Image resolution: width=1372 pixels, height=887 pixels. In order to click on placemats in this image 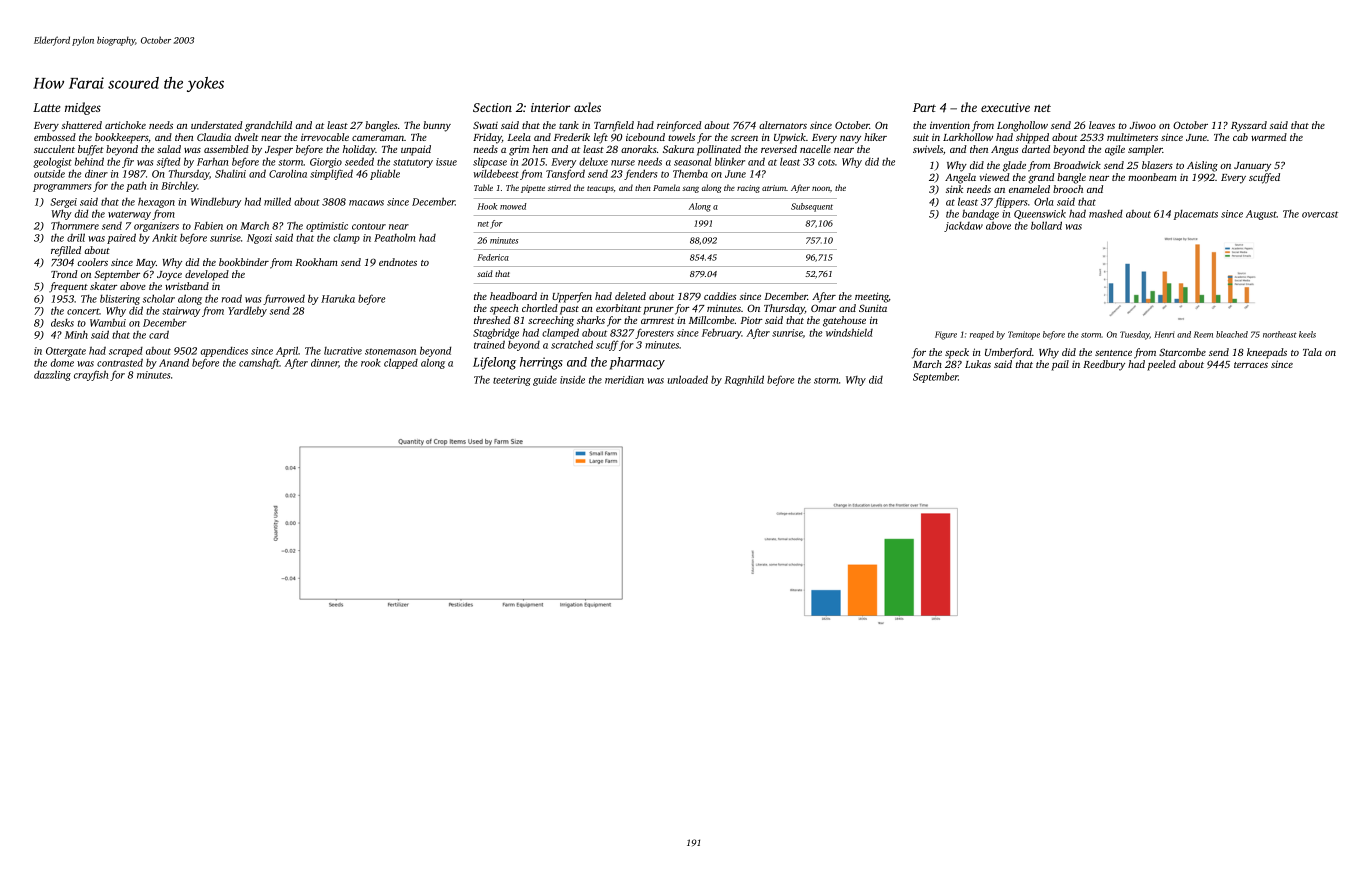, I will do `click(1196, 215)`.
